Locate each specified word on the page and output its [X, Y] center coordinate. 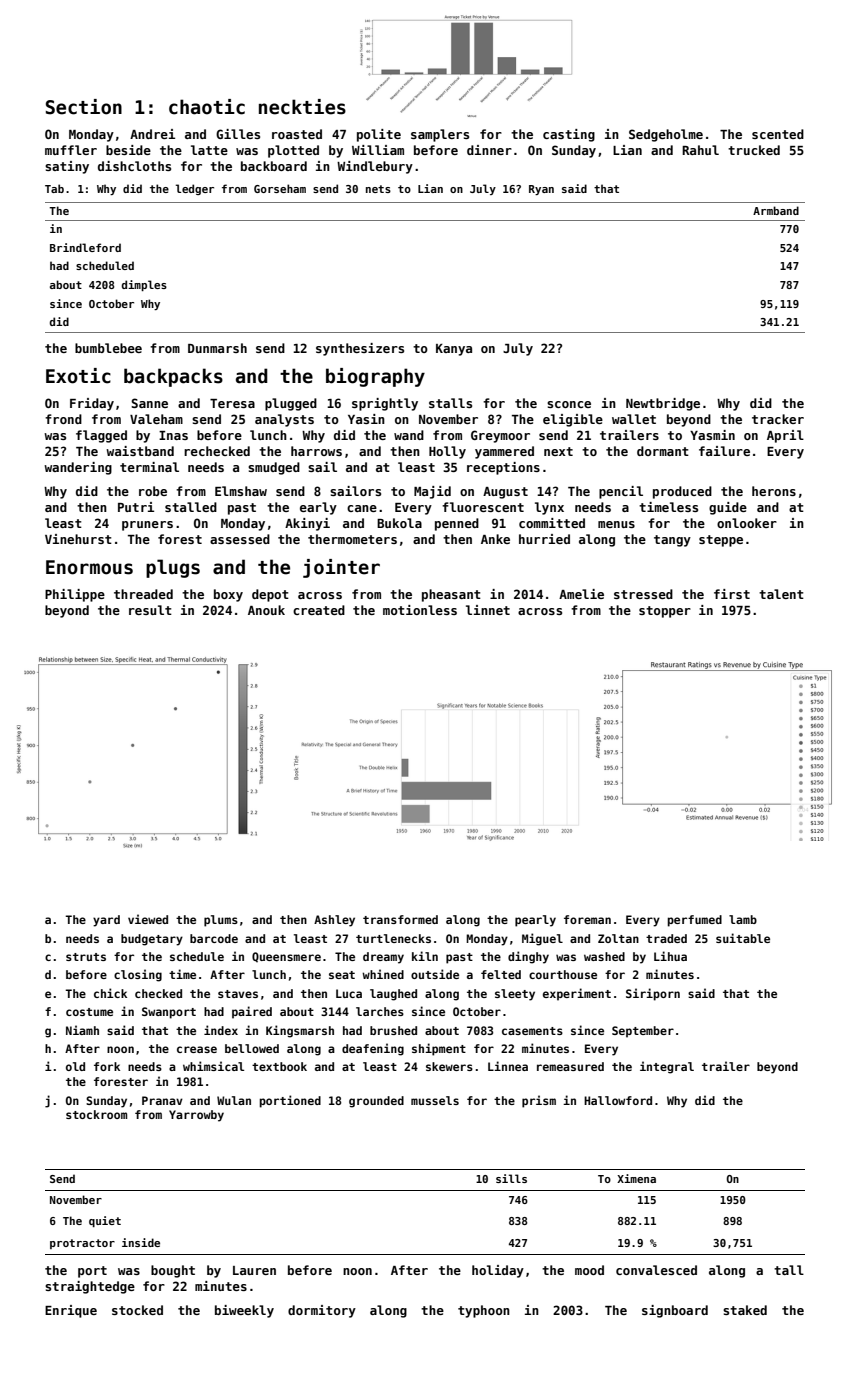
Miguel [542, 939]
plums [221, 921]
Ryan [541, 190]
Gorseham [280, 188]
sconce [569, 404]
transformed [400, 919]
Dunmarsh [217, 348]
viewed [148, 919]
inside [141, 1242]
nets [378, 189]
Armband [776, 210]
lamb [743, 919]
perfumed [695, 921]
